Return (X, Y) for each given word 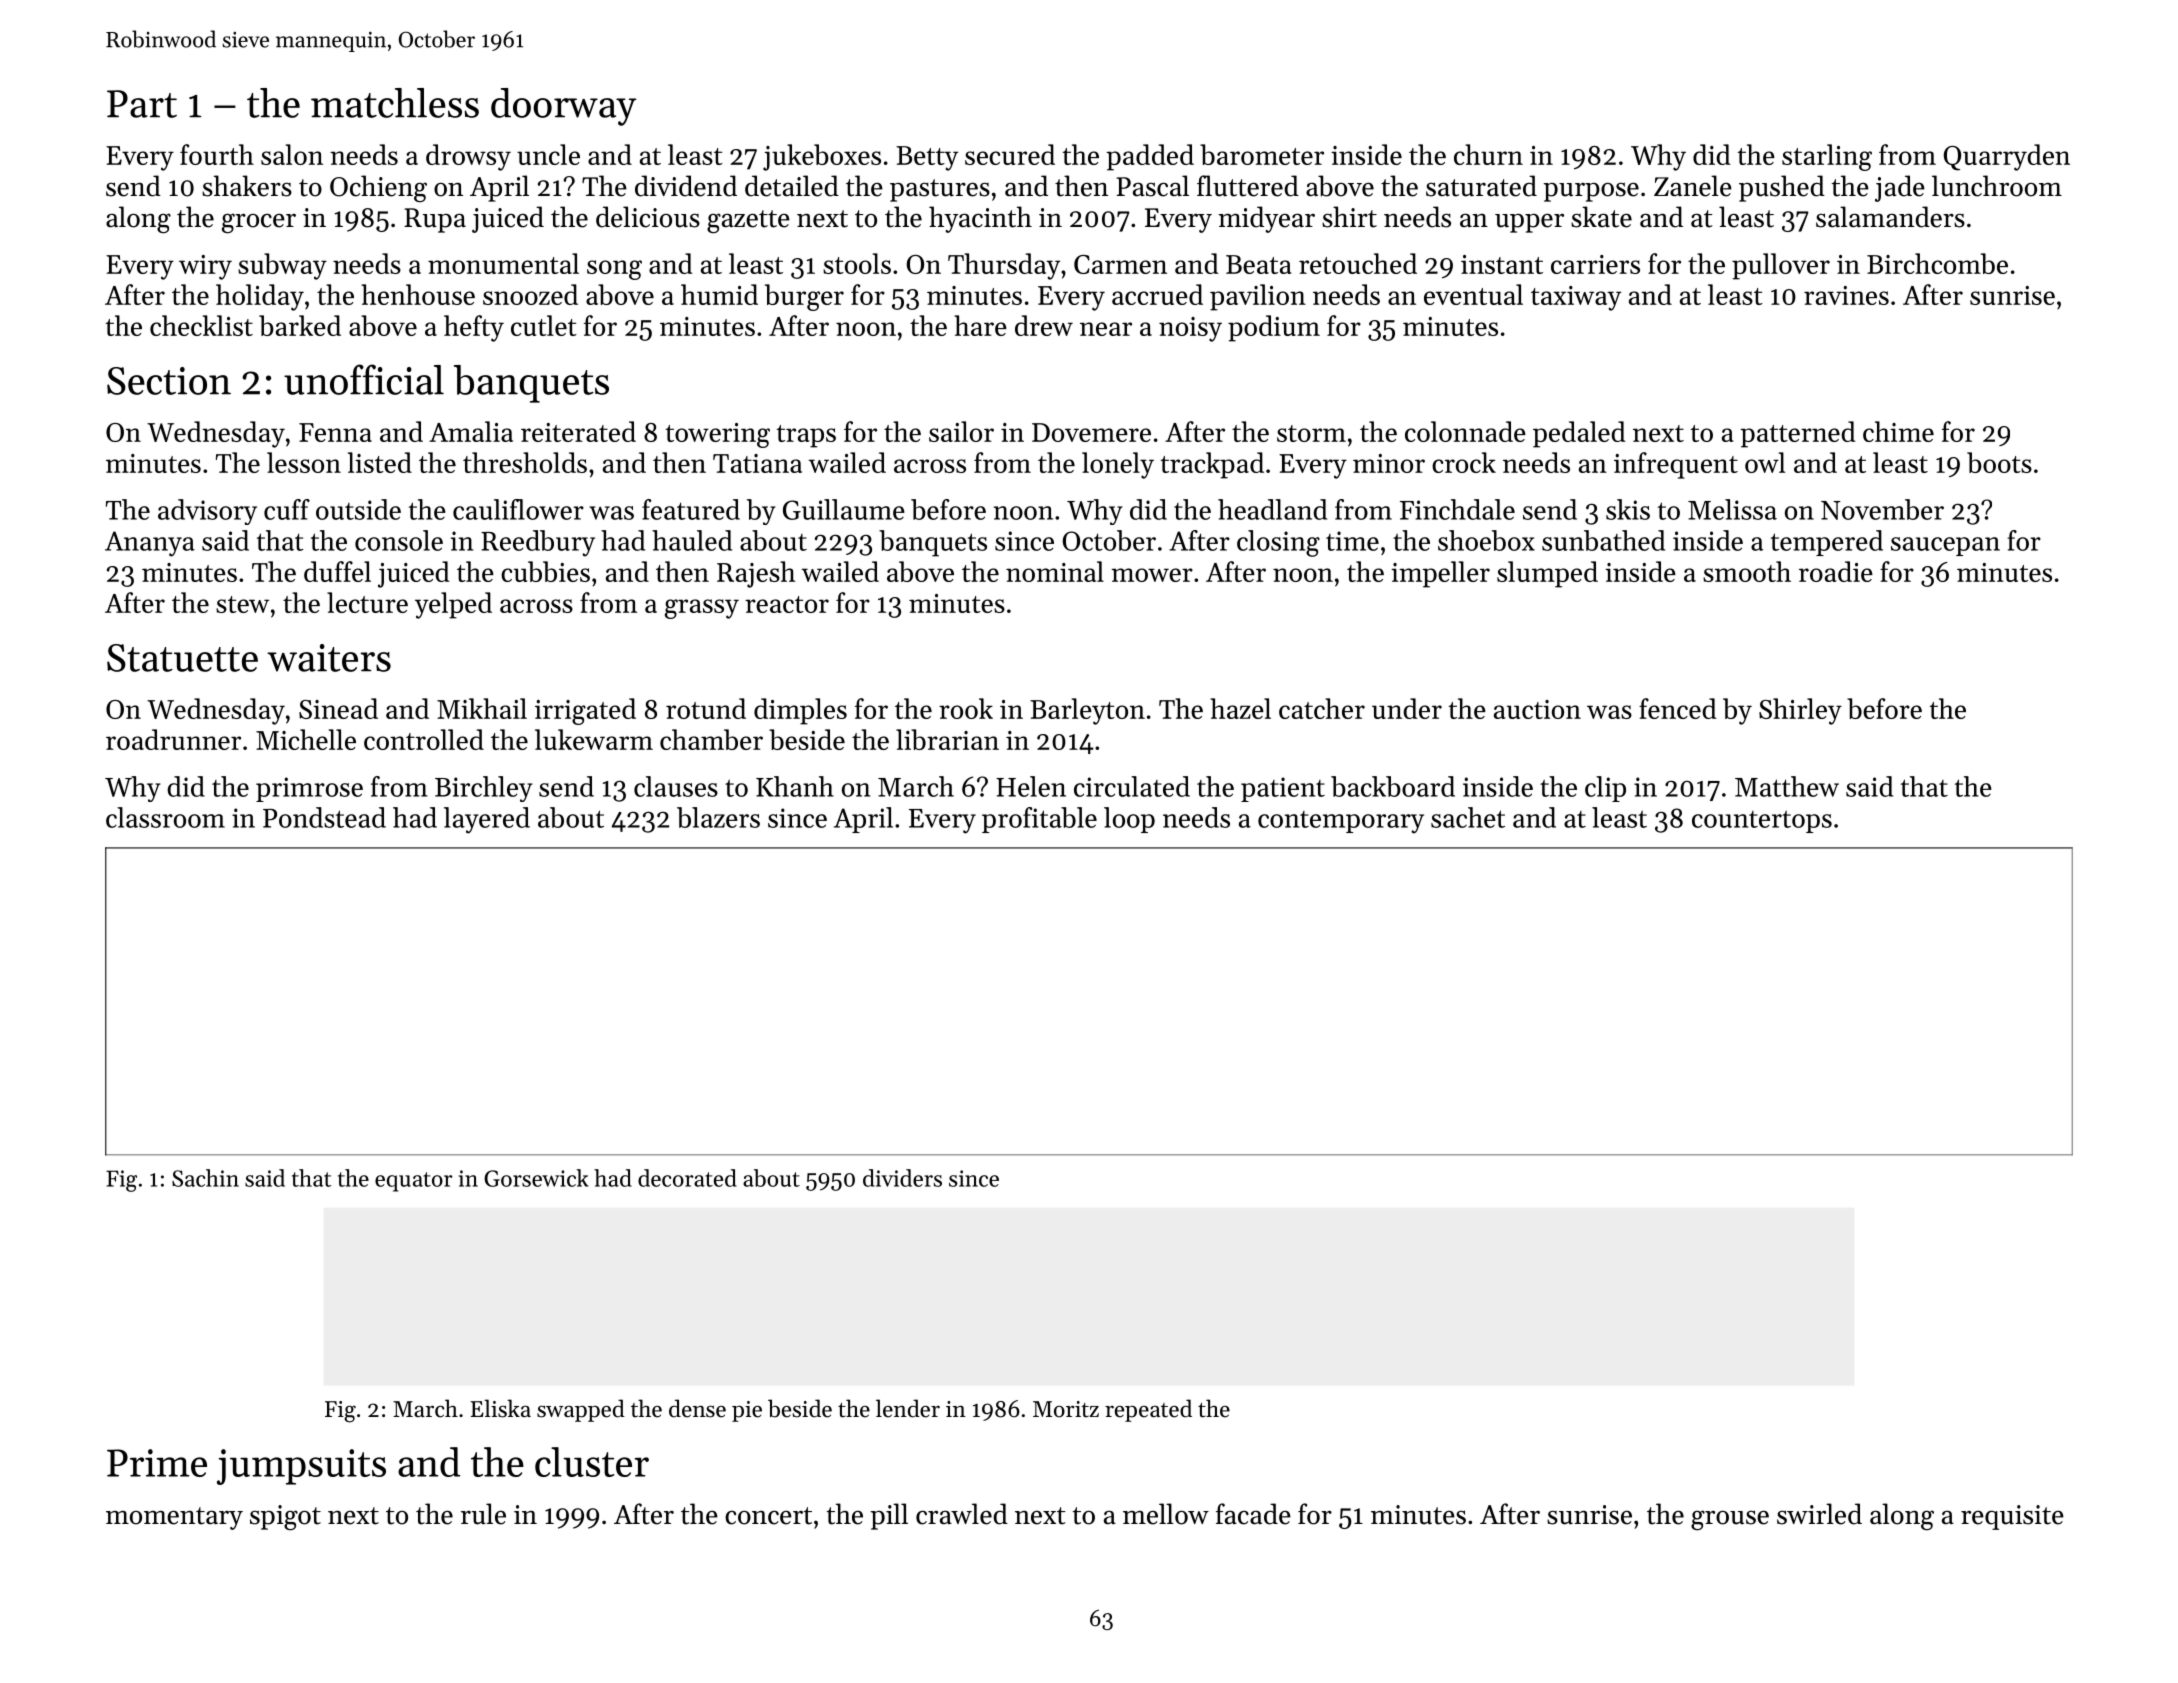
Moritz (1066, 1409)
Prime (157, 1463)
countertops (1762, 822)
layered (487, 820)
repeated (1148, 1410)
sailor (961, 431)
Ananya (150, 544)
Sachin (205, 1178)
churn (1488, 154)
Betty (927, 158)
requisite (2012, 1517)
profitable (1039, 820)
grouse (1730, 1520)
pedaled (1579, 434)
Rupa (435, 220)
